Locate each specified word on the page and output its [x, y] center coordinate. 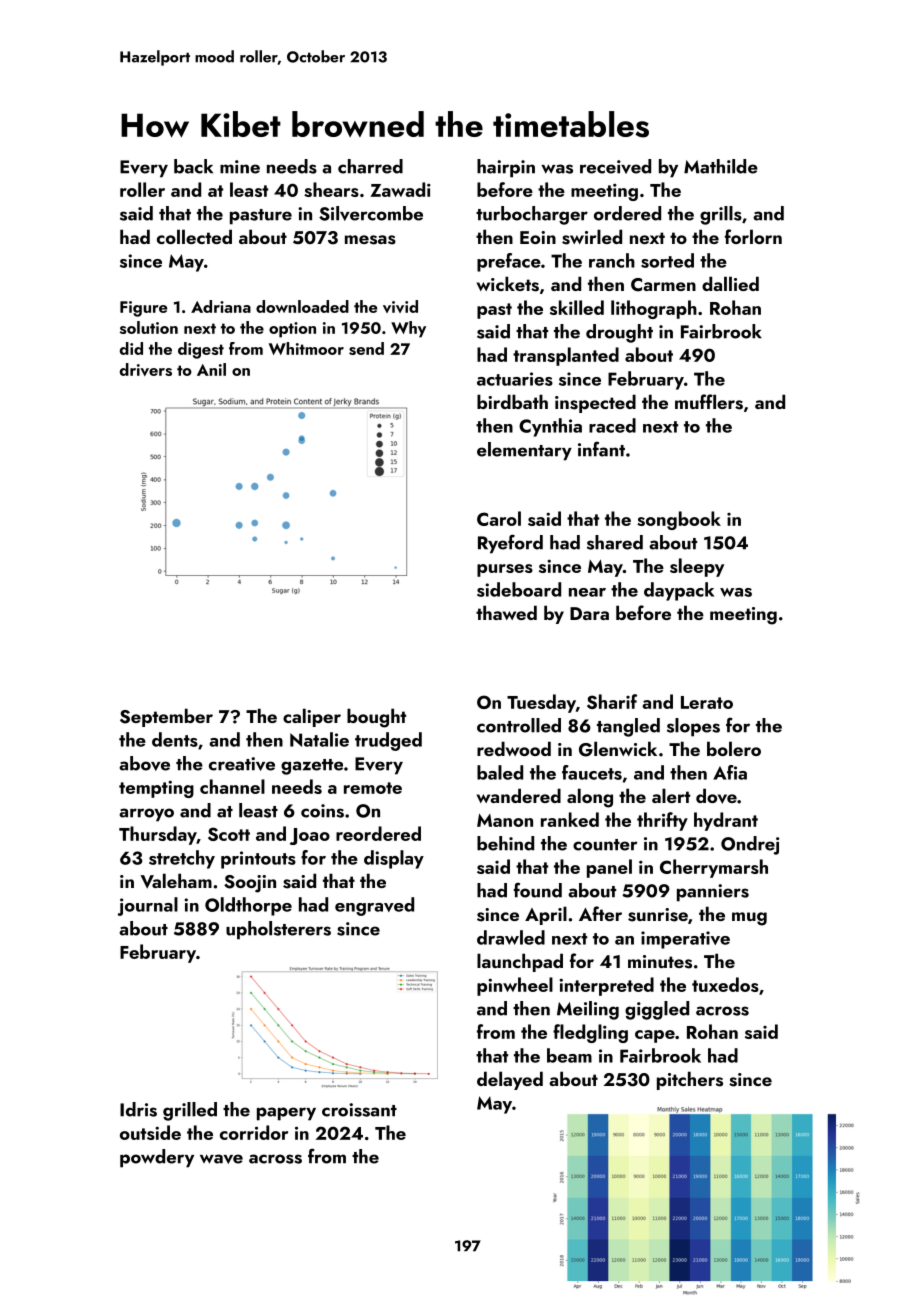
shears [331, 189]
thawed [506, 612]
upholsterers [278, 930]
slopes [693, 727]
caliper [312, 717]
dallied [730, 283]
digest [201, 350]
